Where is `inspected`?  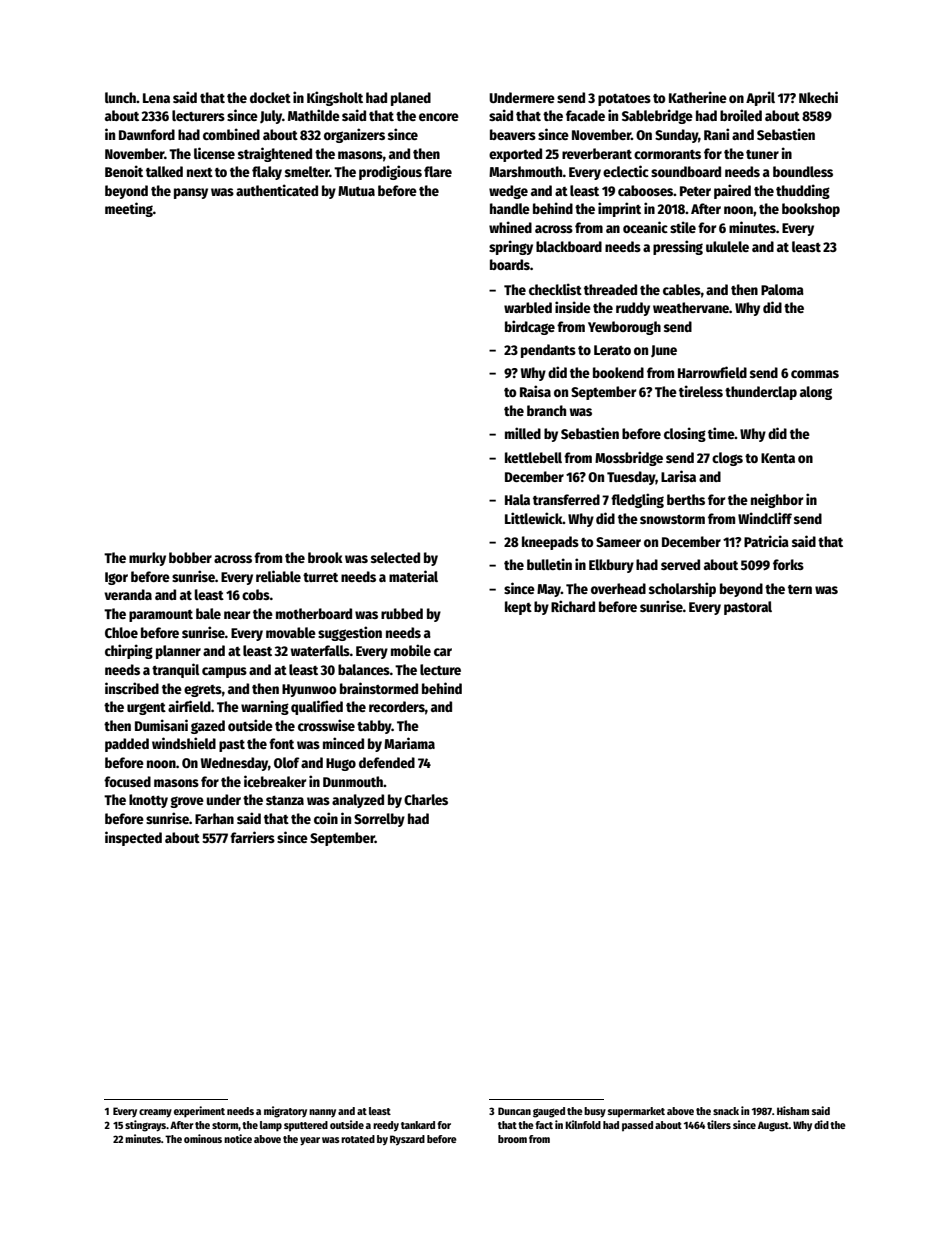
inspected is located at coordinates (133, 838).
